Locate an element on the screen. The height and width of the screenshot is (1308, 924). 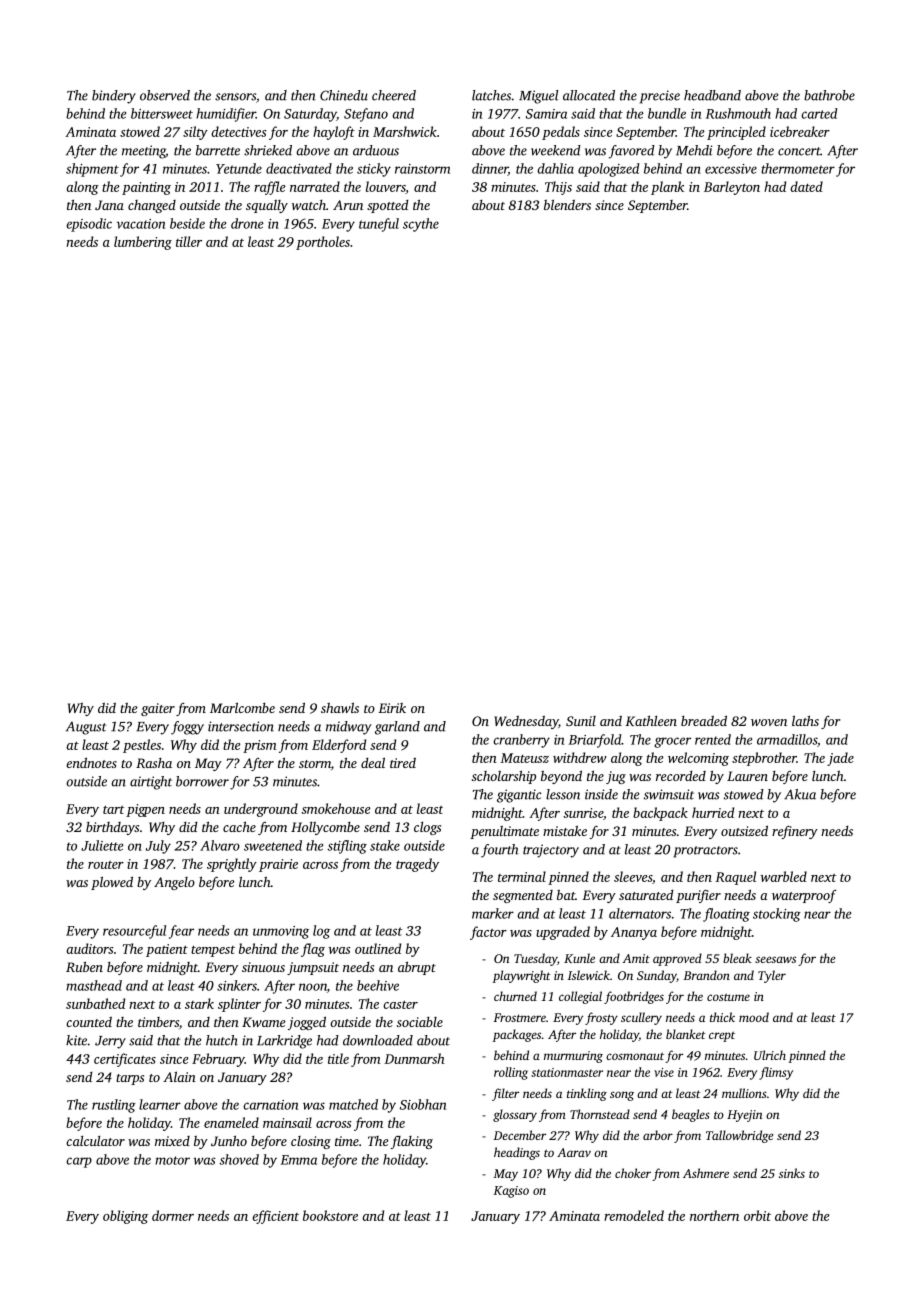
tiller is located at coordinates (189, 241).
